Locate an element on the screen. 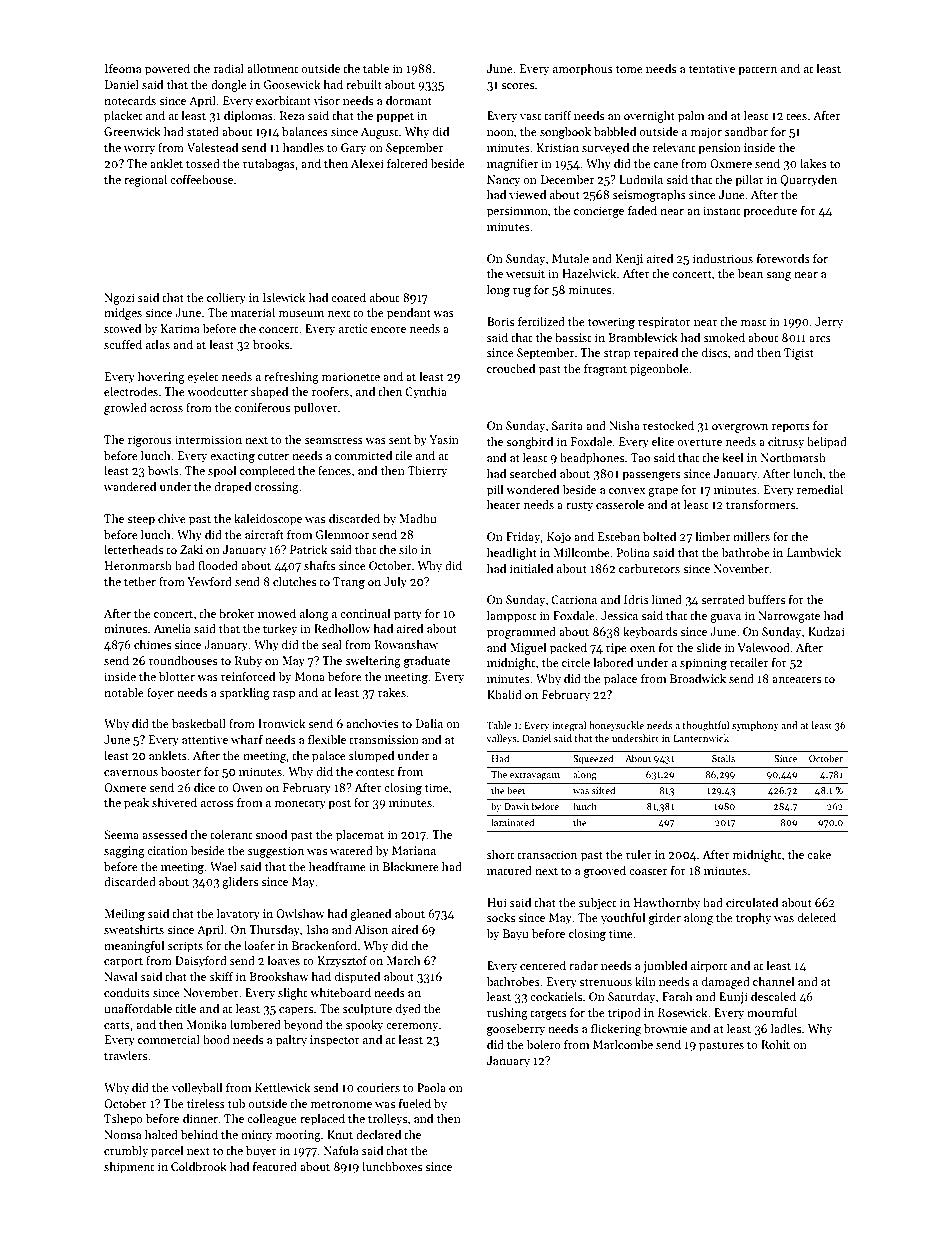 Image resolution: width=952 pixels, height=1233 pixels. Rohit is located at coordinates (775, 1044).
